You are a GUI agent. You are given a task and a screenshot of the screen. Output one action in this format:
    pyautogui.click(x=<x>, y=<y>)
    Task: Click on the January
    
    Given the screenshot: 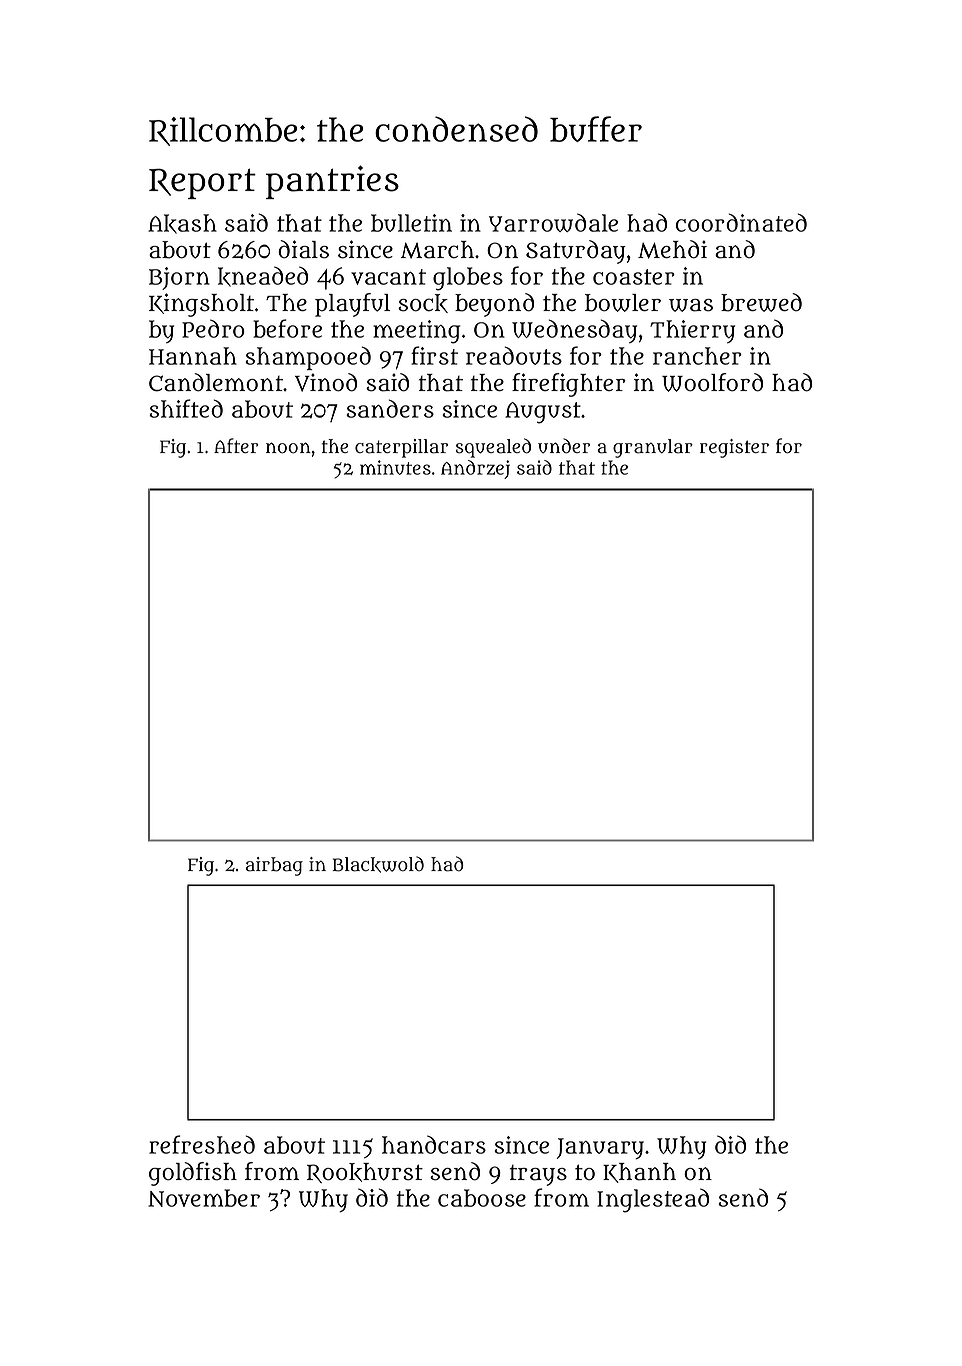 What is the action you would take?
    pyautogui.click(x=600, y=1148)
